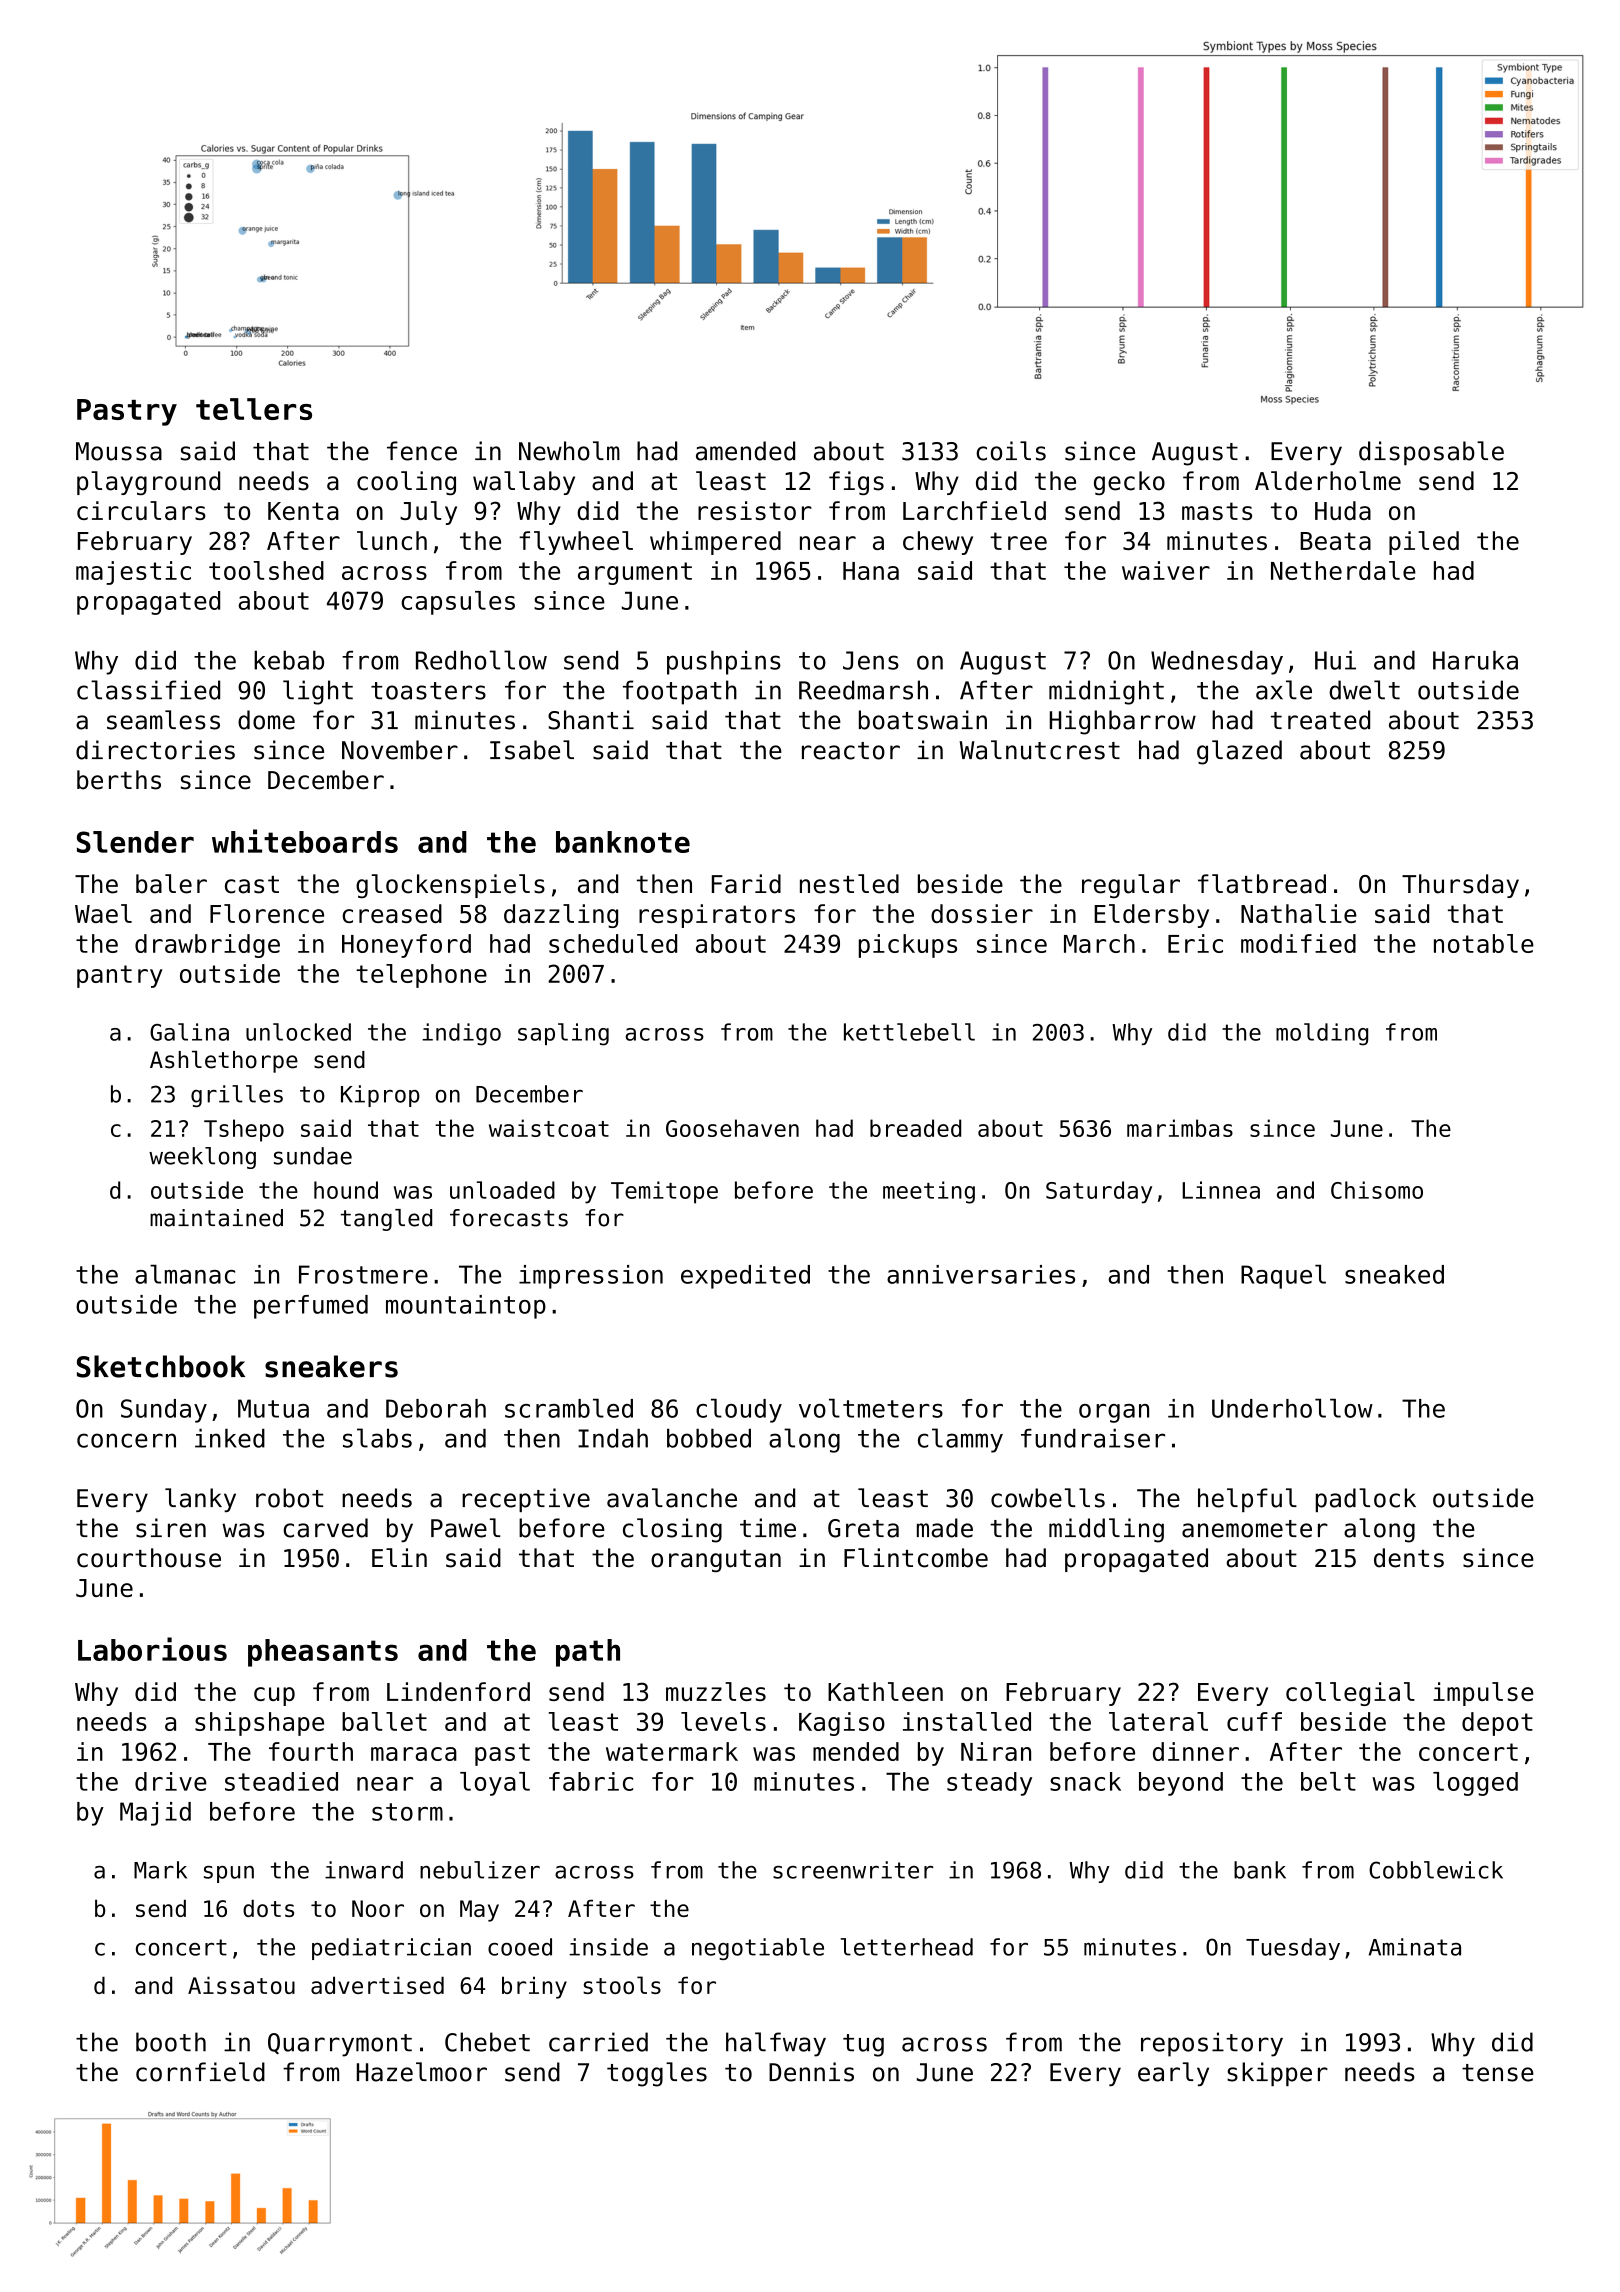 The width and height of the page is (1620, 2292). I want to click on muzzles, so click(716, 1691).
